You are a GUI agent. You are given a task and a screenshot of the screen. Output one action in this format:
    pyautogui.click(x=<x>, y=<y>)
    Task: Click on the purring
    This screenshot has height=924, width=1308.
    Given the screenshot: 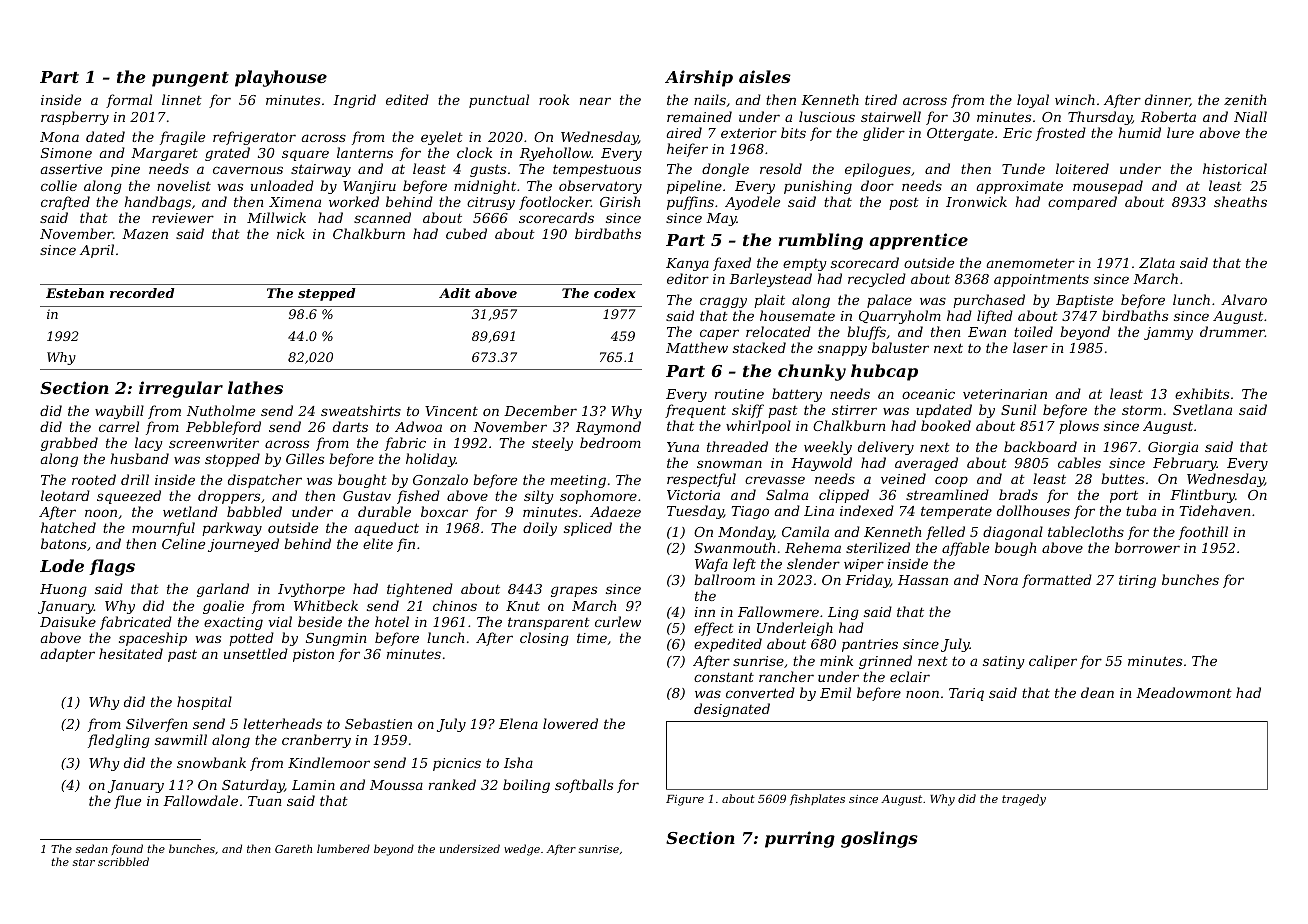 What is the action you would take?
    pyautogui.click(x=800, y=839)
